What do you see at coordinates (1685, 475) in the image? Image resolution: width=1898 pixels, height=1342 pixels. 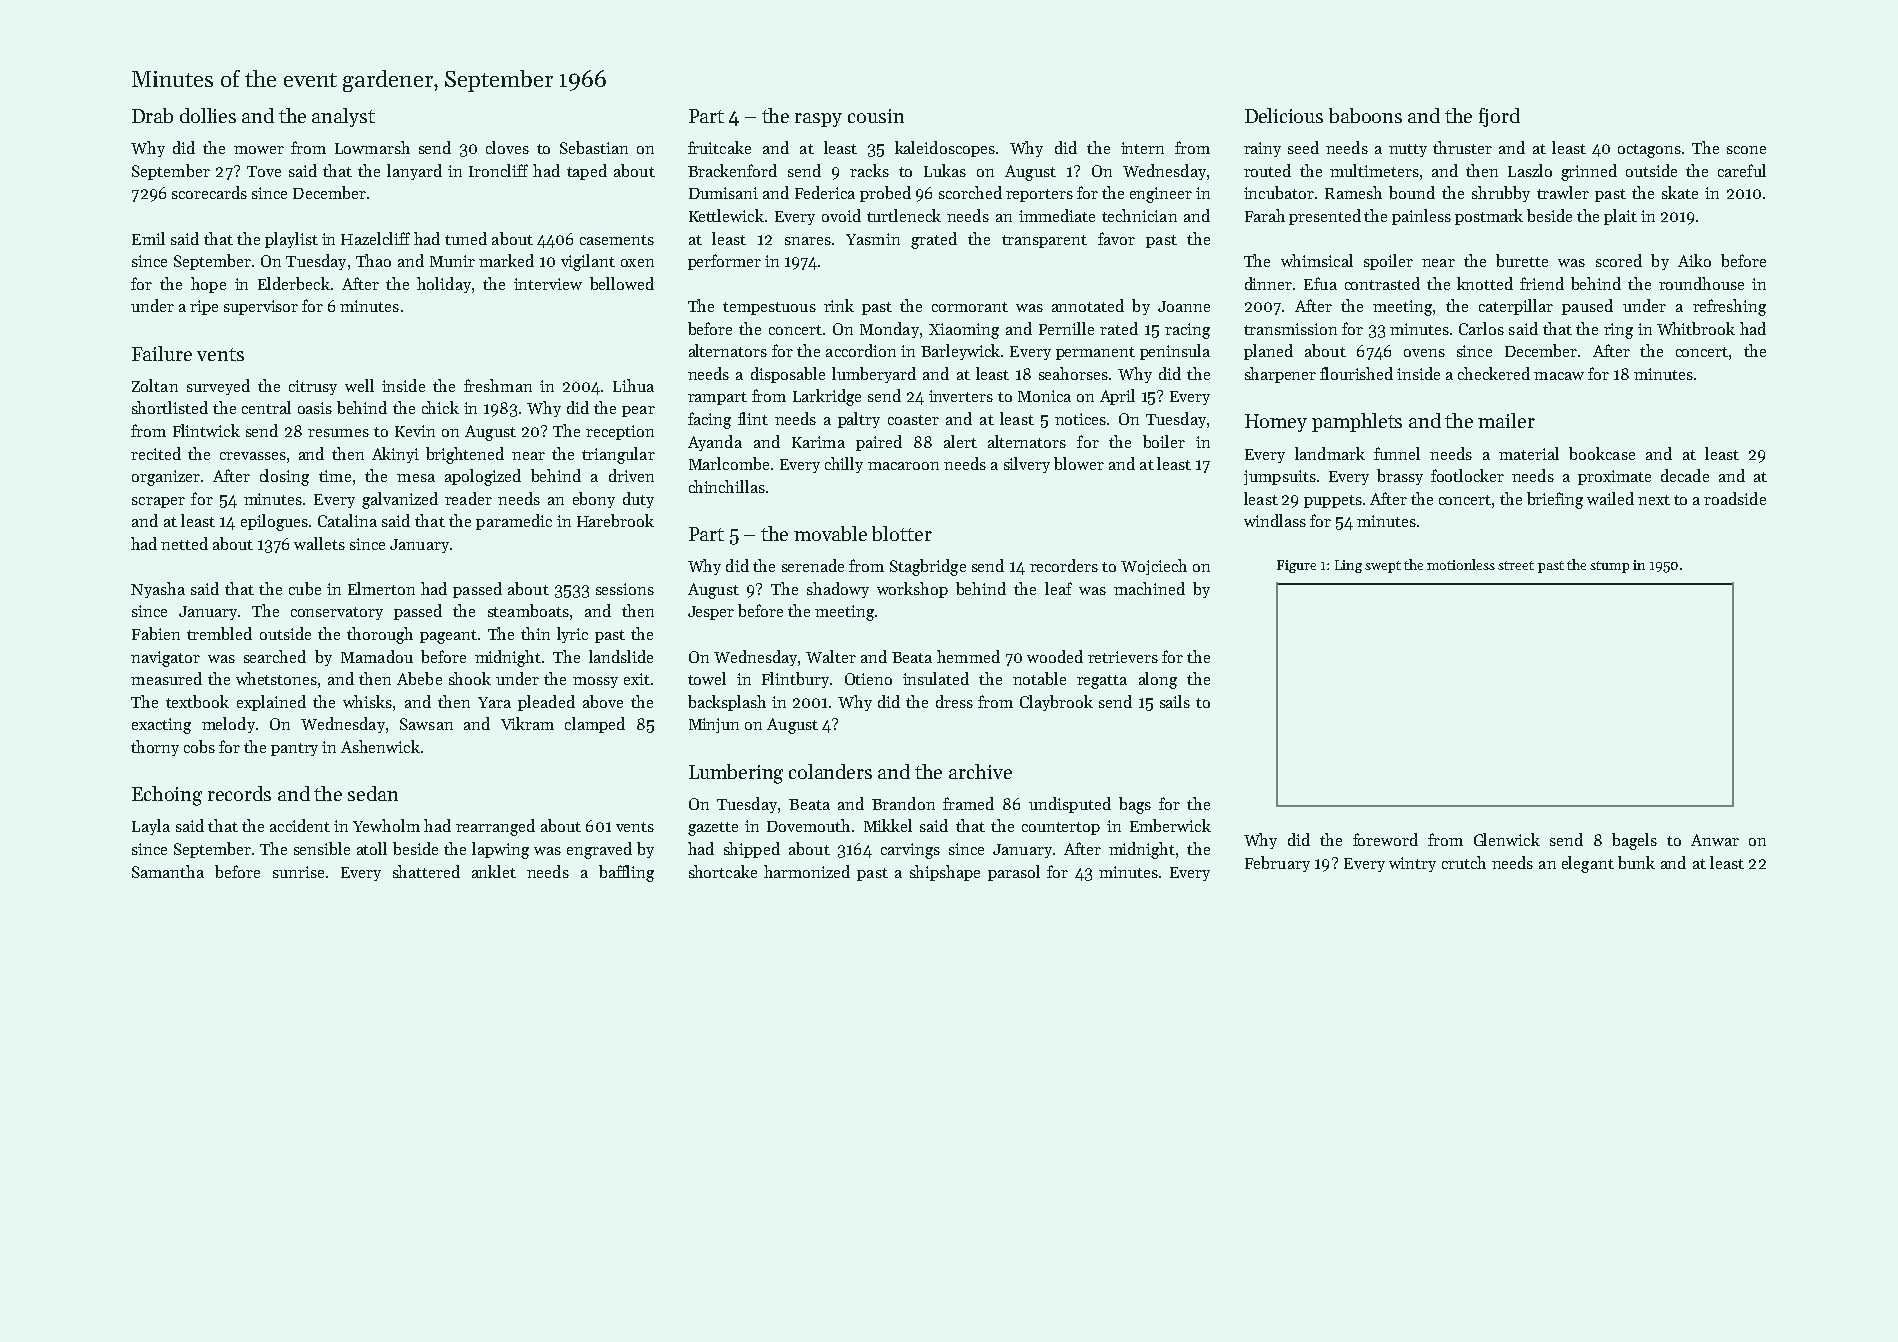 I see `decade` at bounding box center [1685, 475].
